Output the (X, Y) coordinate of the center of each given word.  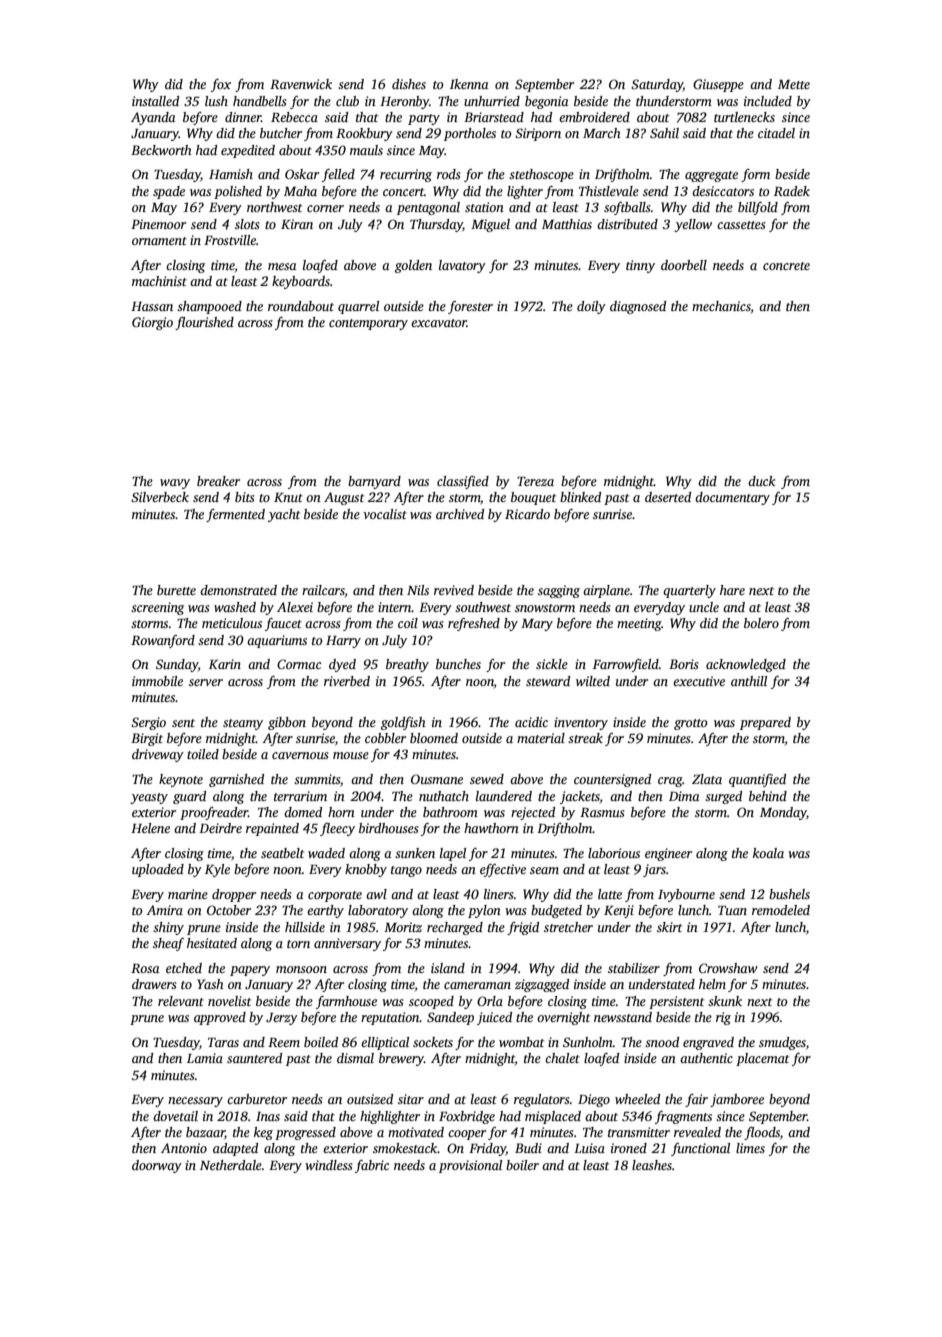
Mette (794, 84)
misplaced (553, 1117)
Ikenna (469, 84)
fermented (235, 515)
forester (470, 307)
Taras (223, 1042)
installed (155, 101)
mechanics (721, 306)
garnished (236, 780)
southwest (483, 607)
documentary (732, 498)
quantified (757, 780)
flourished (204, 323)
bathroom (450, 812)
